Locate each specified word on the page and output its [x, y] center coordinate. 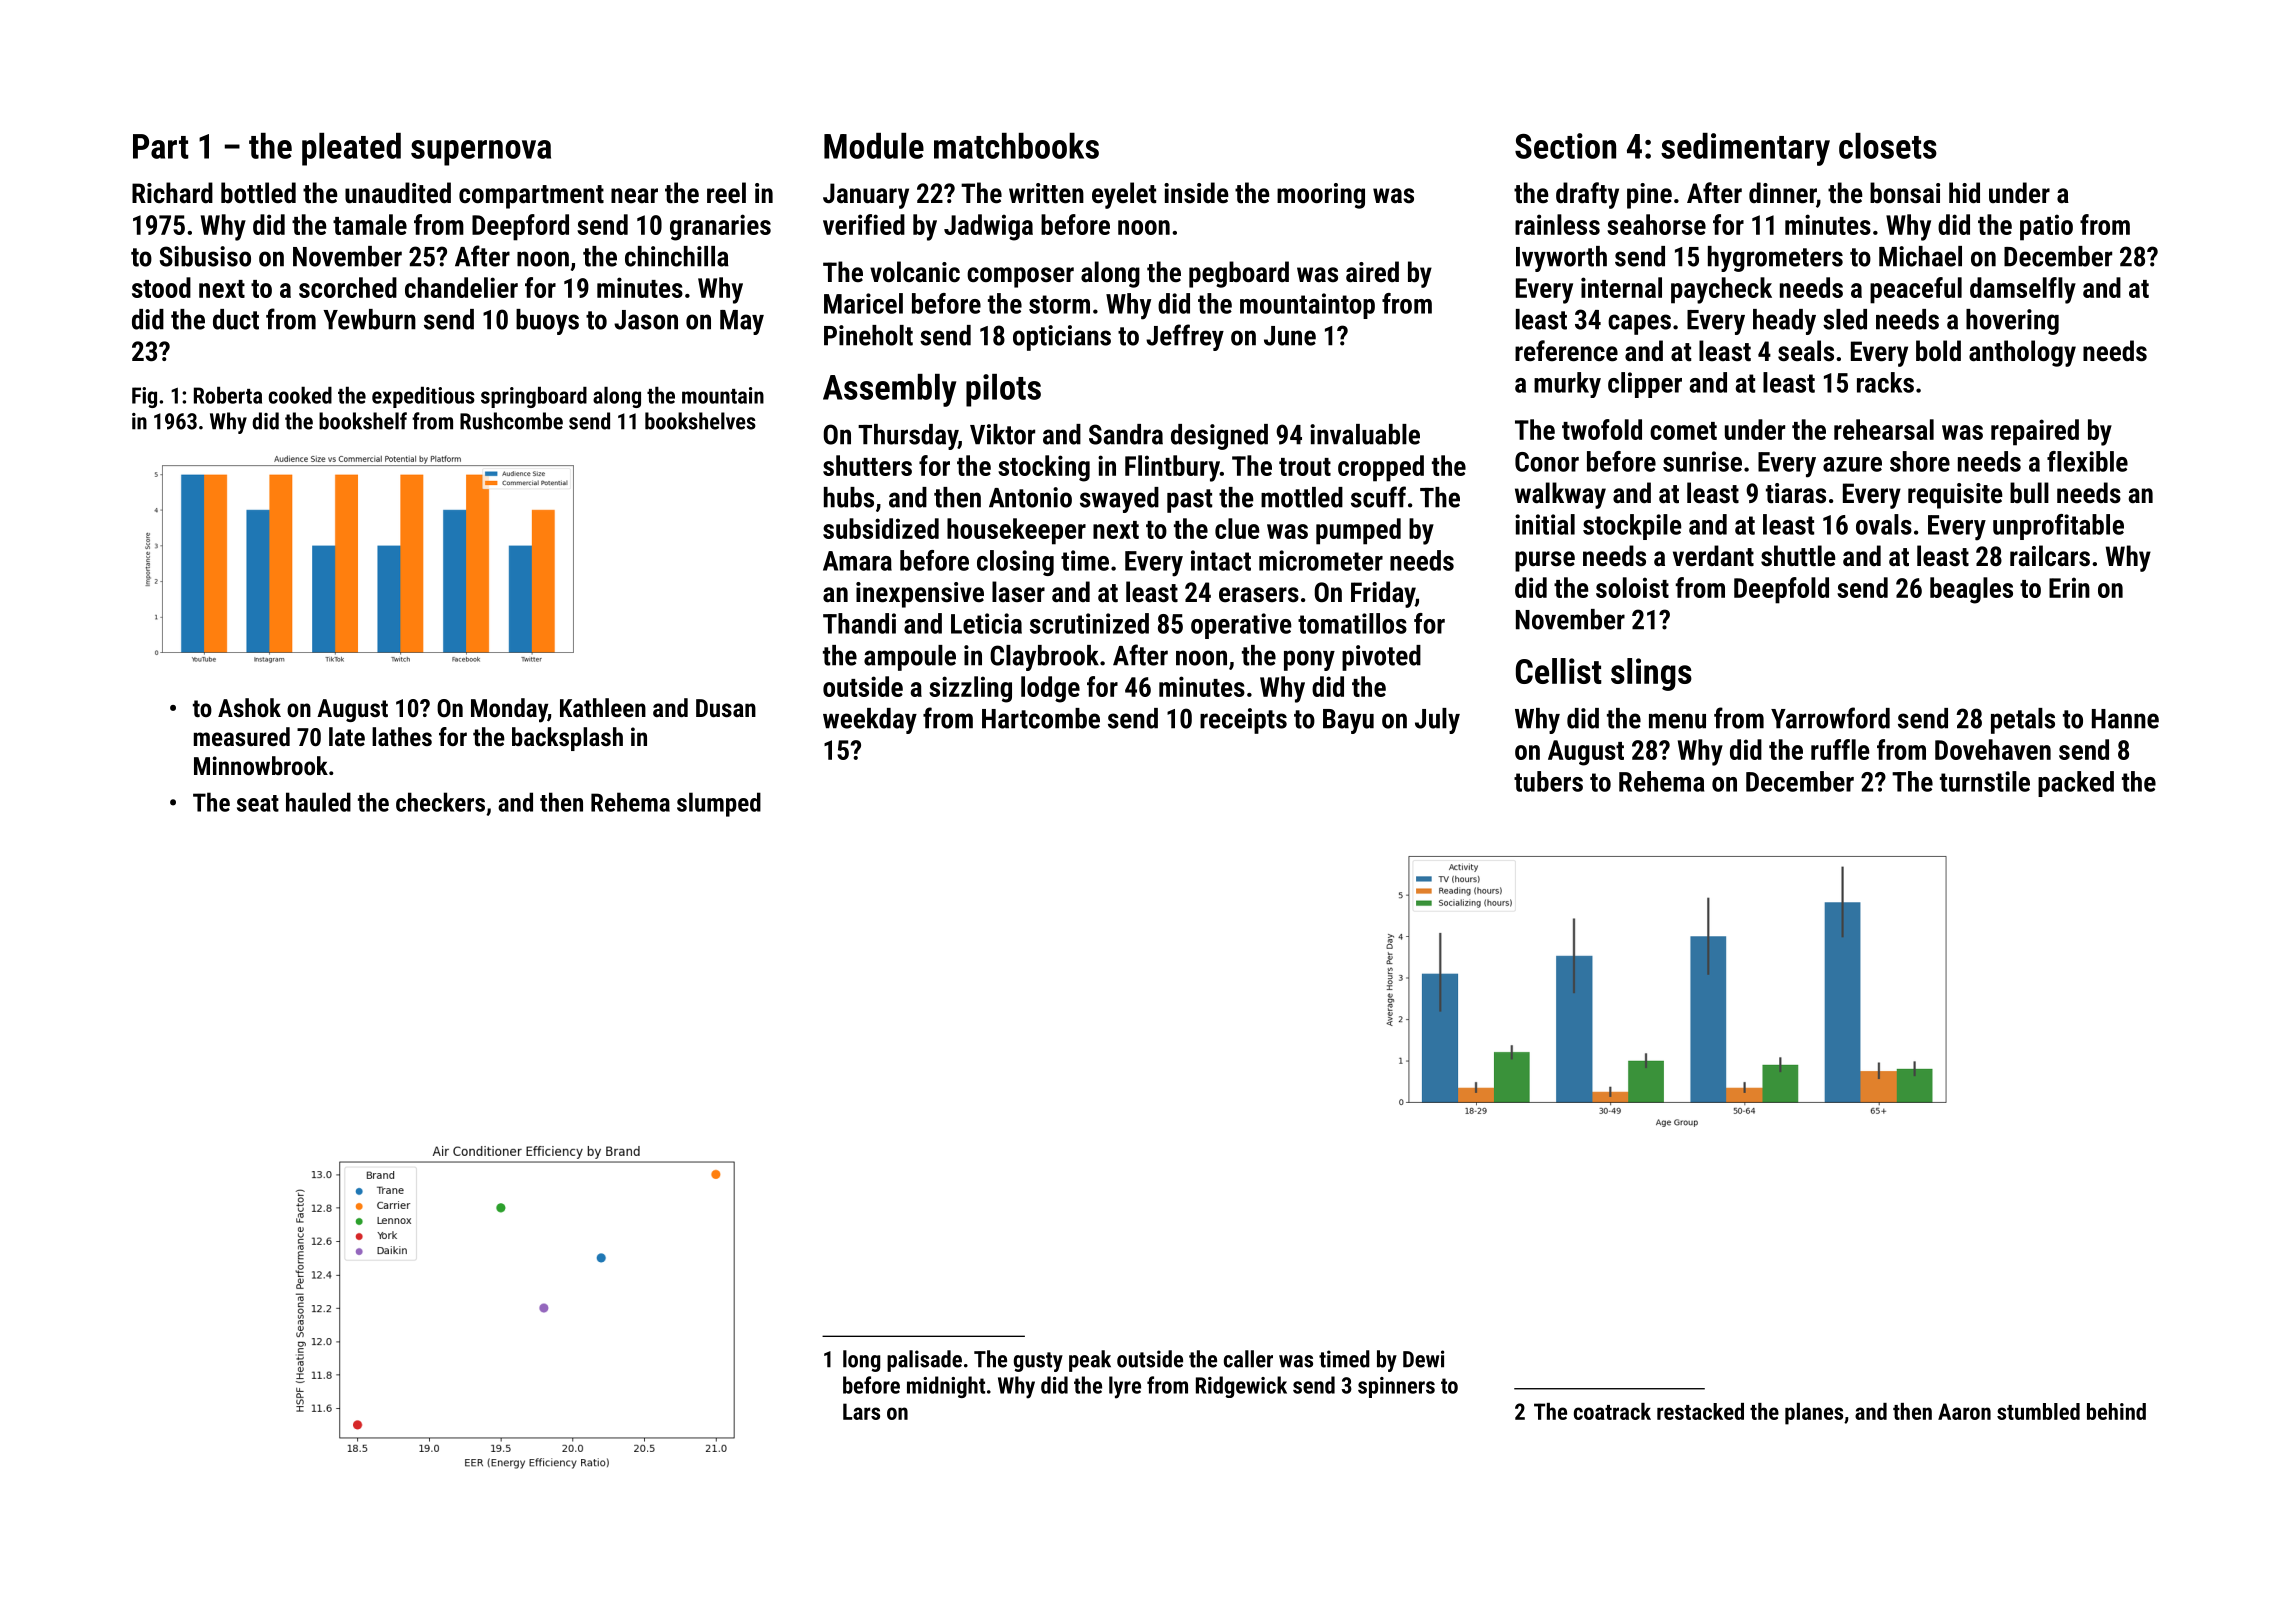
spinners [1396, 1387]
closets [1888, 146]
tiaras [1796, 493]
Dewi [1423, 1359]
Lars [861, 1411]
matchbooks [1016, 146]
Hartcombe [1041, 718]
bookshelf [363, 421]
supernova [481, 153]
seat [258, 803]
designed [1219, 437]
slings [1651, 674]
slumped [719, 804]
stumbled [2038, 1411]
